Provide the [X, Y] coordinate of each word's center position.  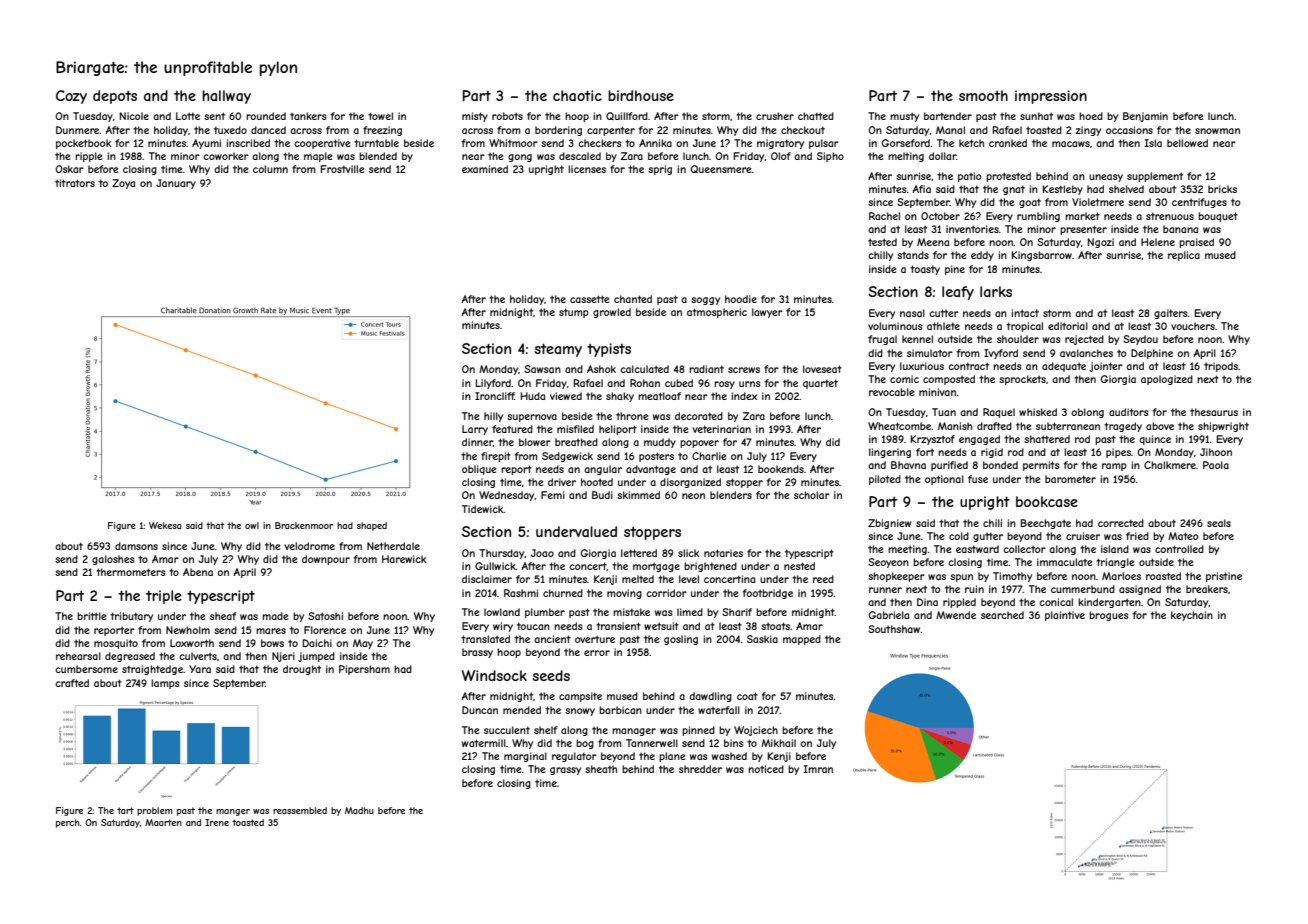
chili [992, 523]
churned [563, 593]
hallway [226, 97]
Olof [781, 156]
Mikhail [778, 743]
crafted [72, 683]
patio [969, 177]
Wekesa [165, 525]
